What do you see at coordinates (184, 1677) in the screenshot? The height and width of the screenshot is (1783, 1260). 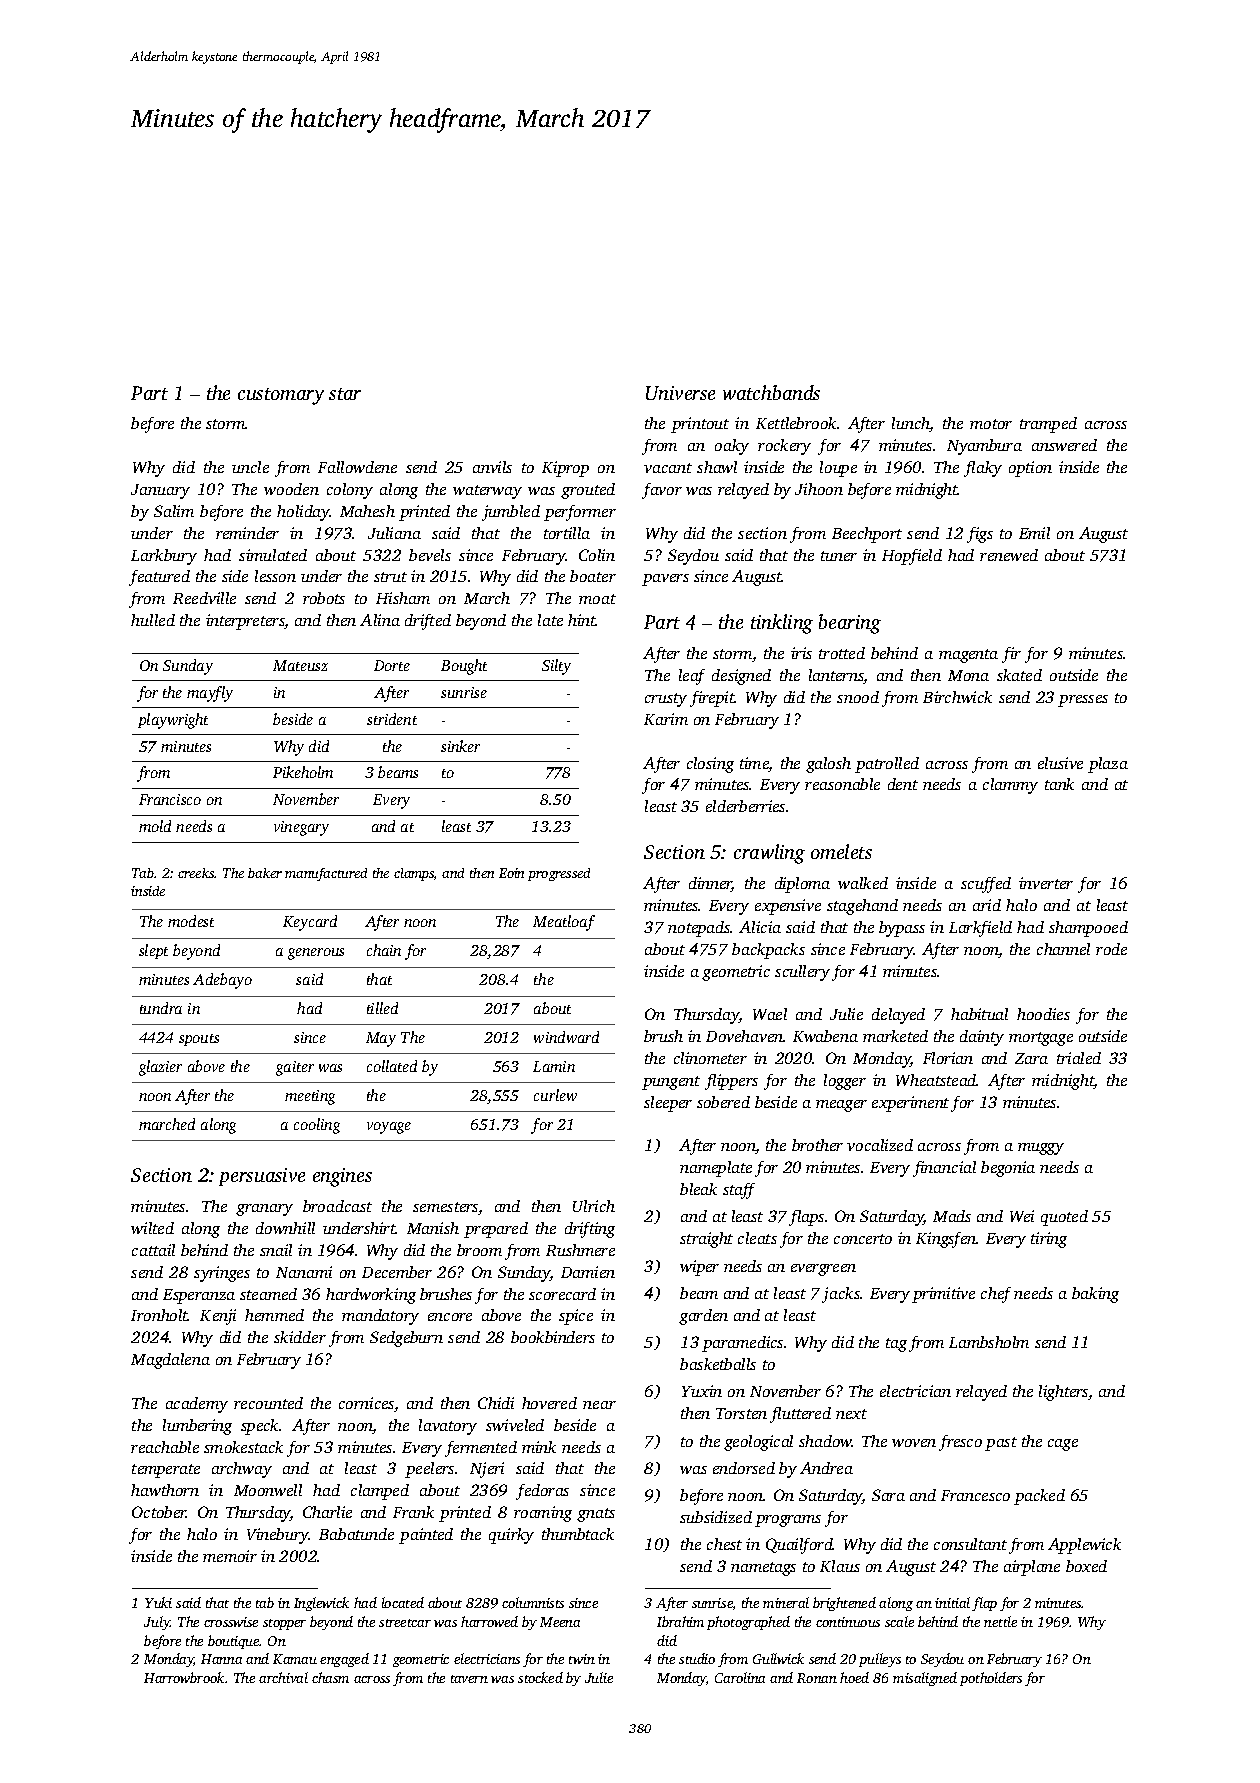 I see `Harrowbrook` at bounding box center [184, 1677].
